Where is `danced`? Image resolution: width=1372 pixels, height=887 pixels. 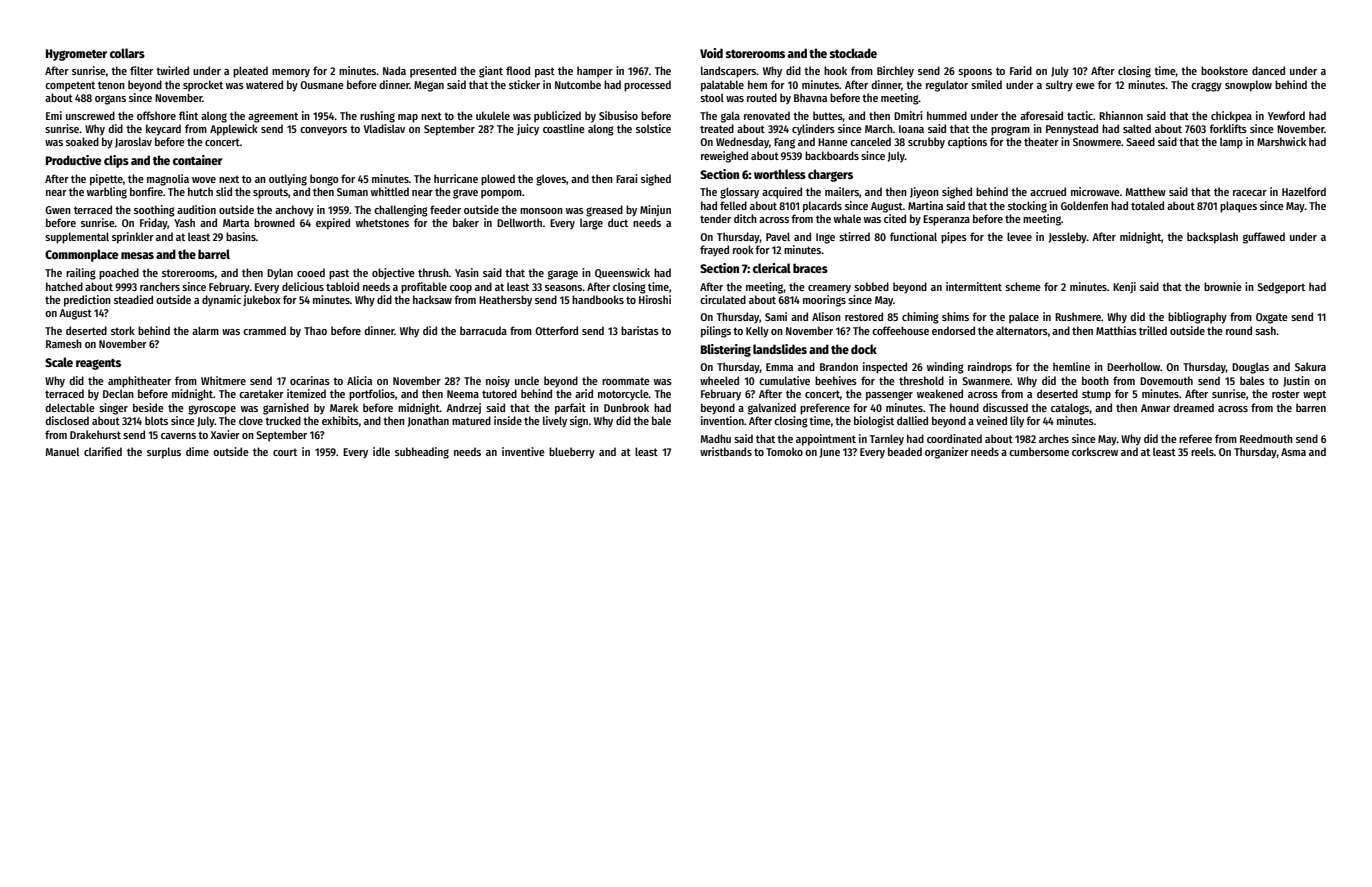 danced is located at coordinates (1268, 70).
